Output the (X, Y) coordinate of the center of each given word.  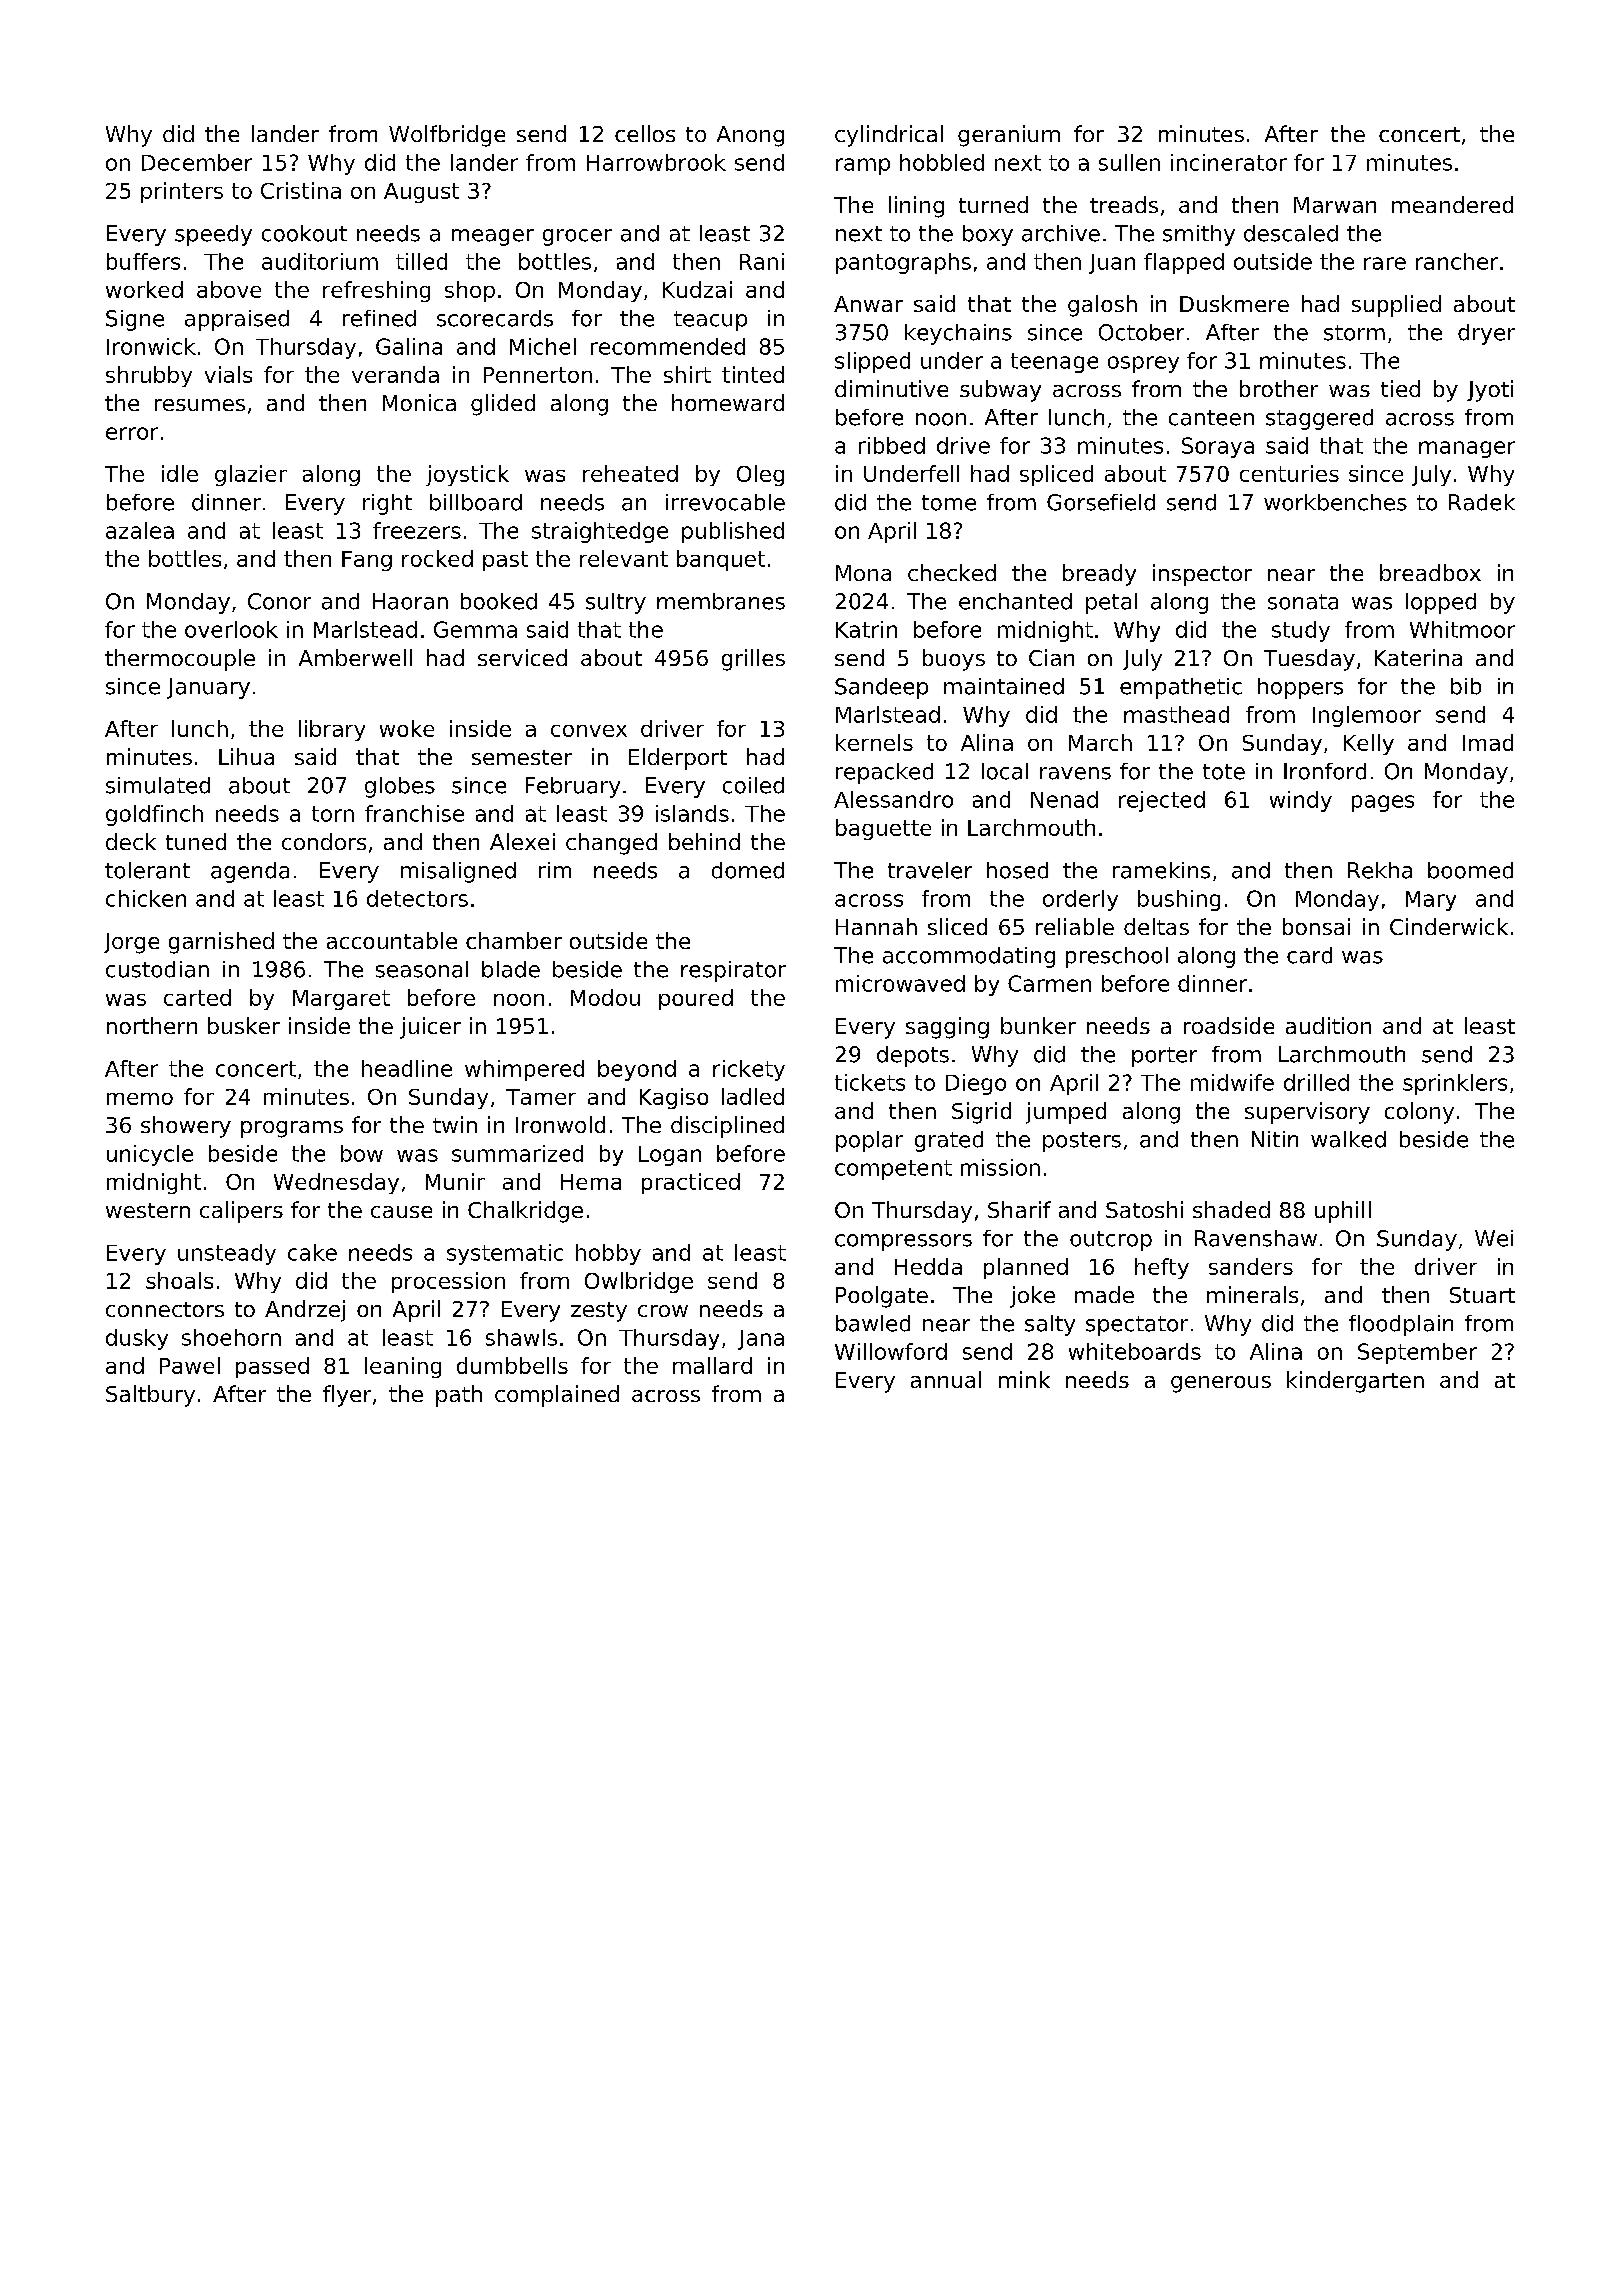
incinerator (1229, 162)
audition (1328, 1025)
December (197, 162)
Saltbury (150, 1396)
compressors (903, 1242)
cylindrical (889, 136)
